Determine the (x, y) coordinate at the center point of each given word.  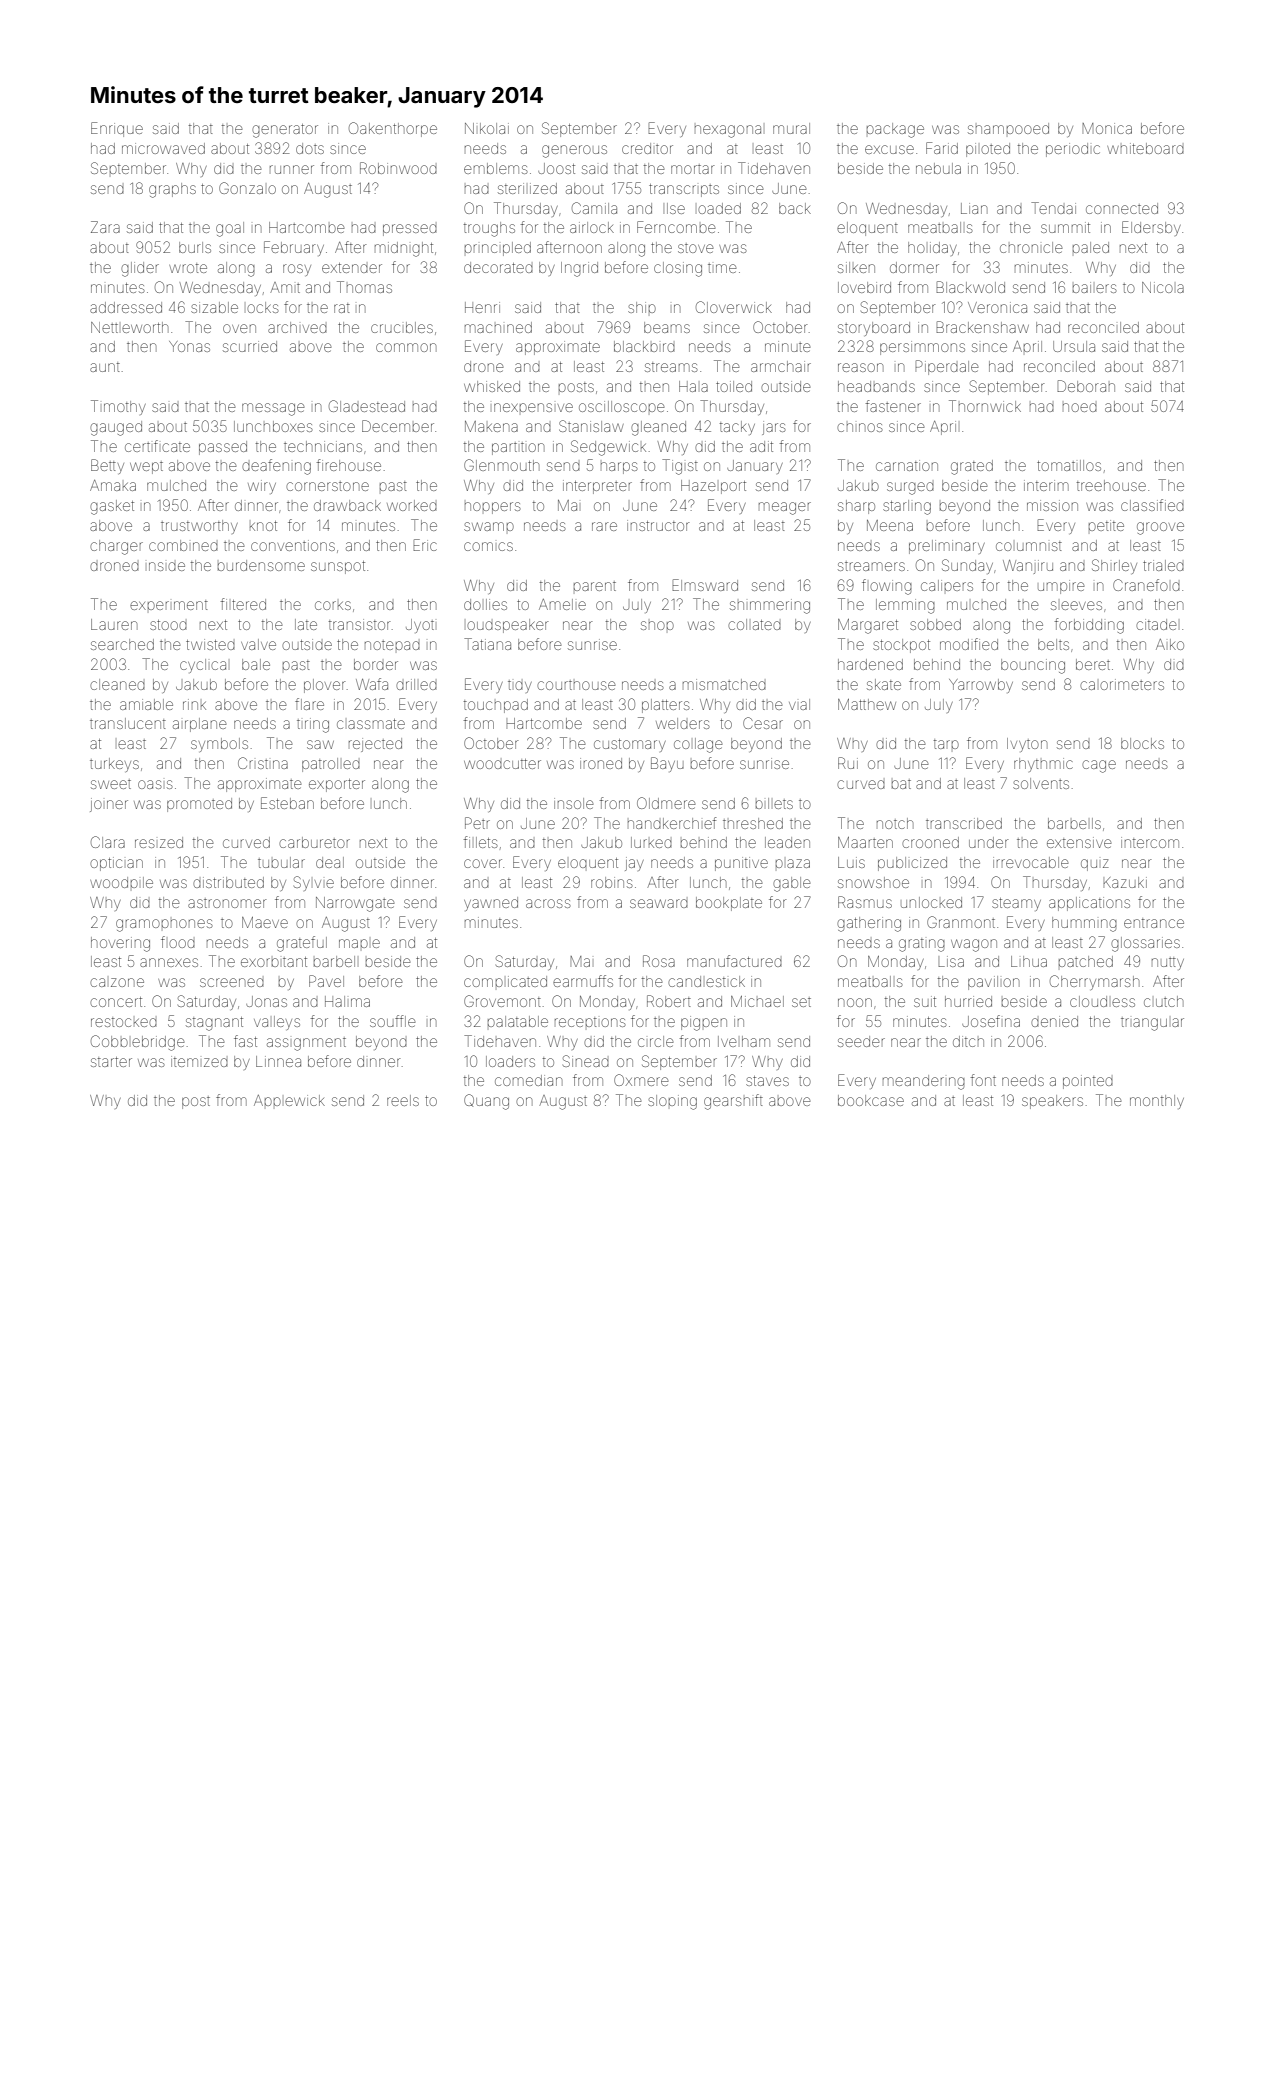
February (294, 248)
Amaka (113, 485)
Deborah (1086, 386)
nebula (938, 168)
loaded (719, 208)
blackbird (644, 346)
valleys (277, 1023)
